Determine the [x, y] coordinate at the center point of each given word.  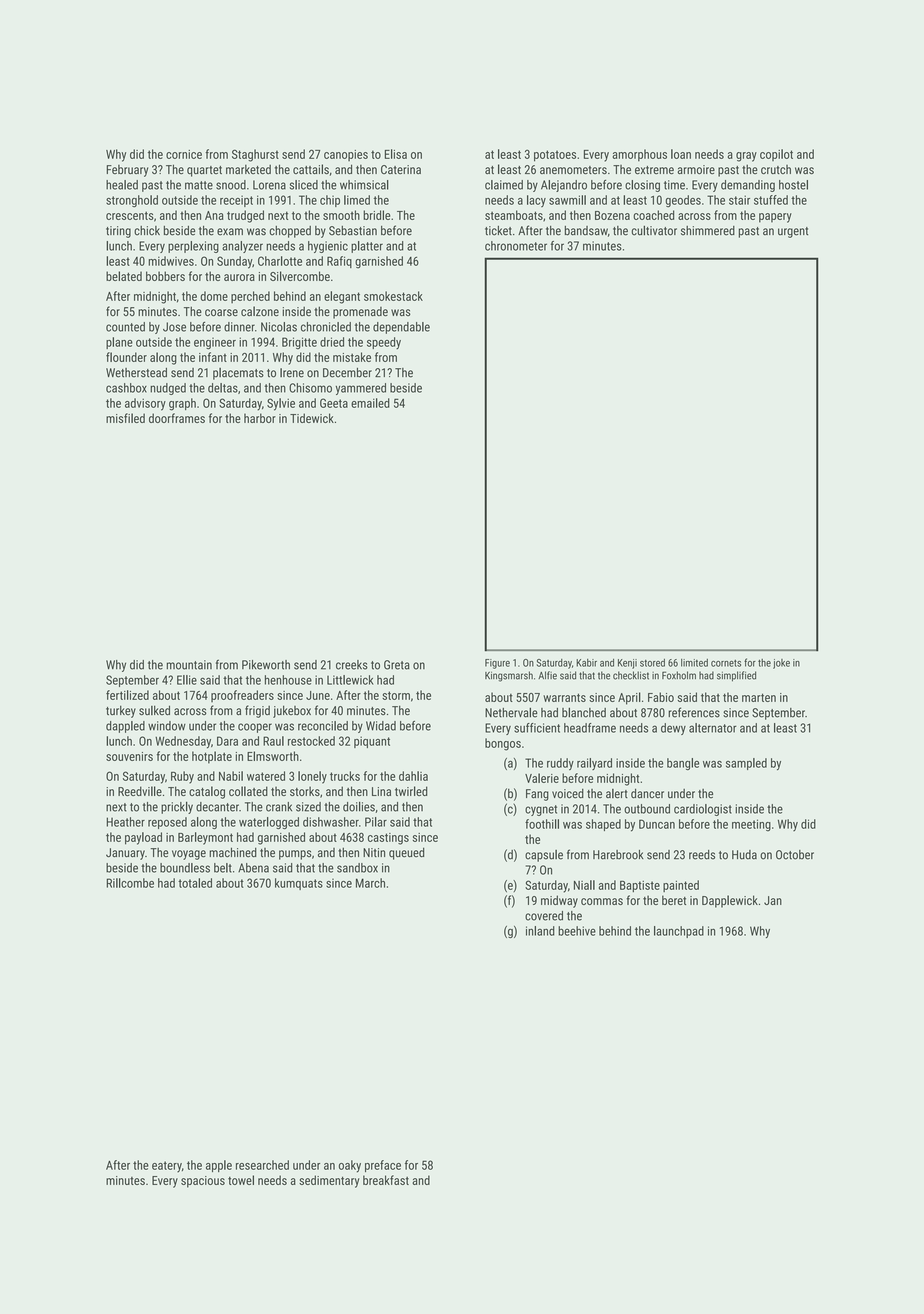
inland [540, 931]
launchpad [679, 932]
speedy [384, 343]
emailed [370, 403]
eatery [167, 1167]
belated [124, 276]
